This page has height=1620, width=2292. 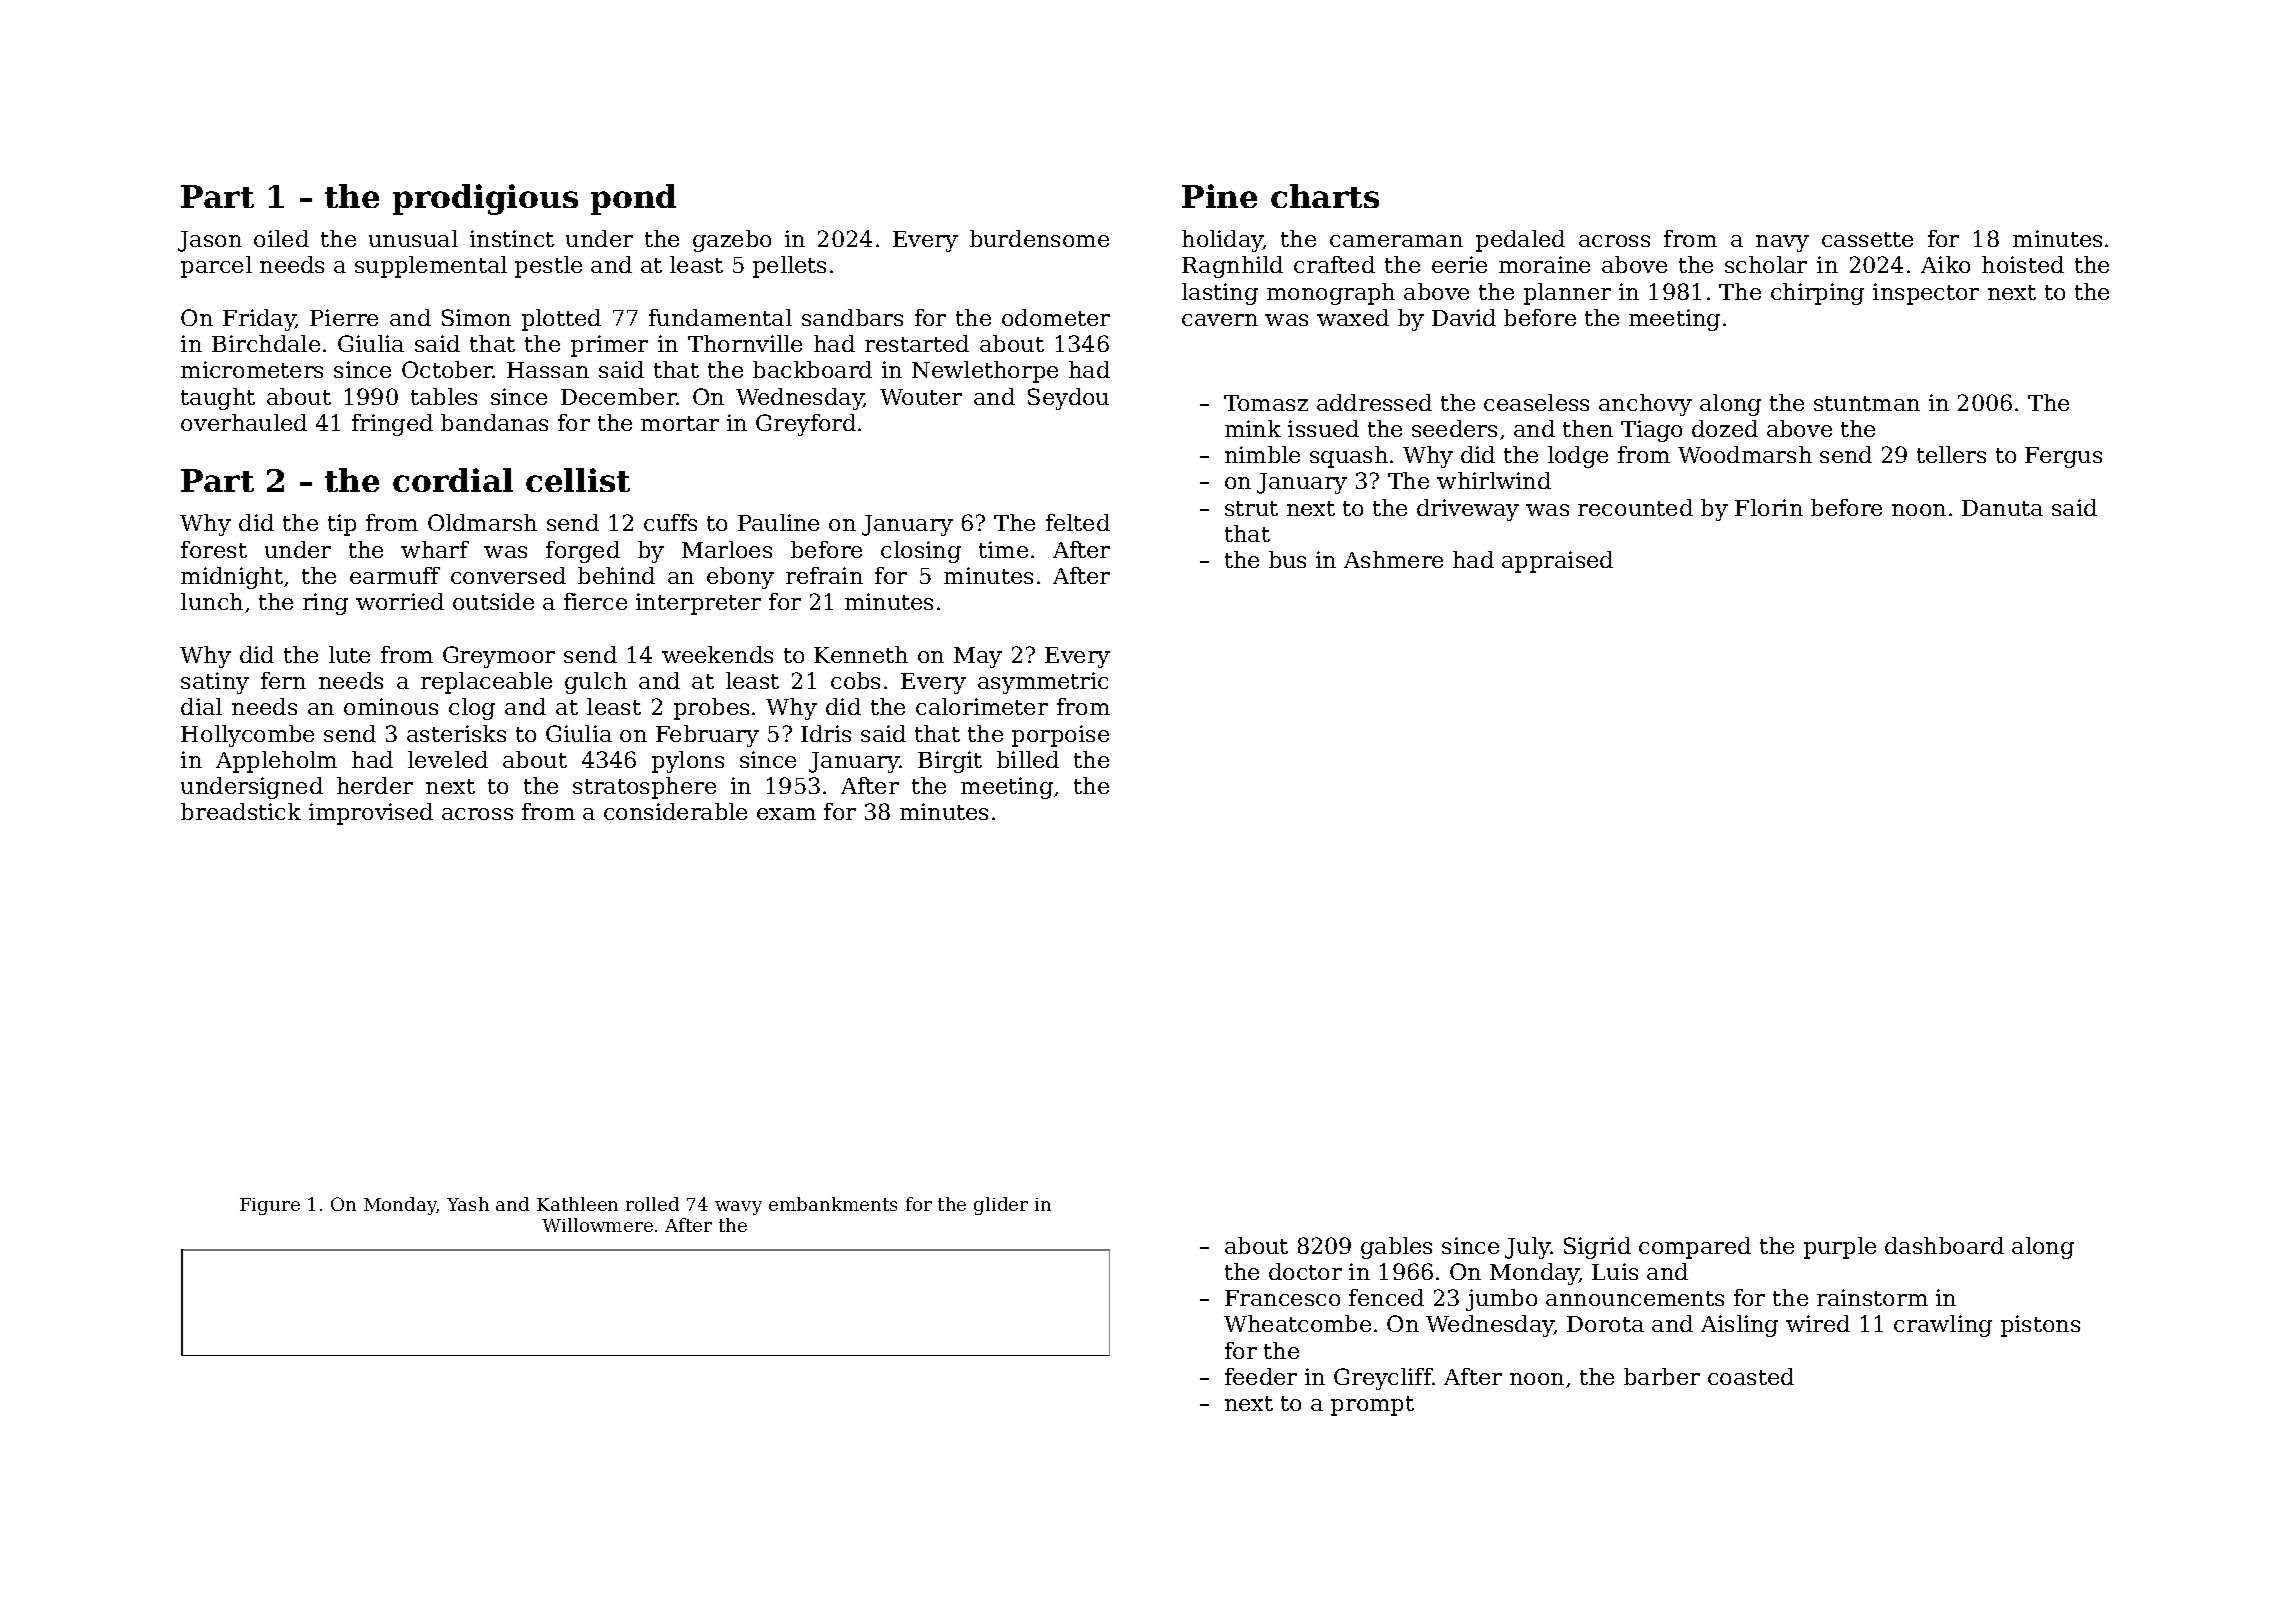 I want to click on porpoise, so click(x=1060, y=736).
